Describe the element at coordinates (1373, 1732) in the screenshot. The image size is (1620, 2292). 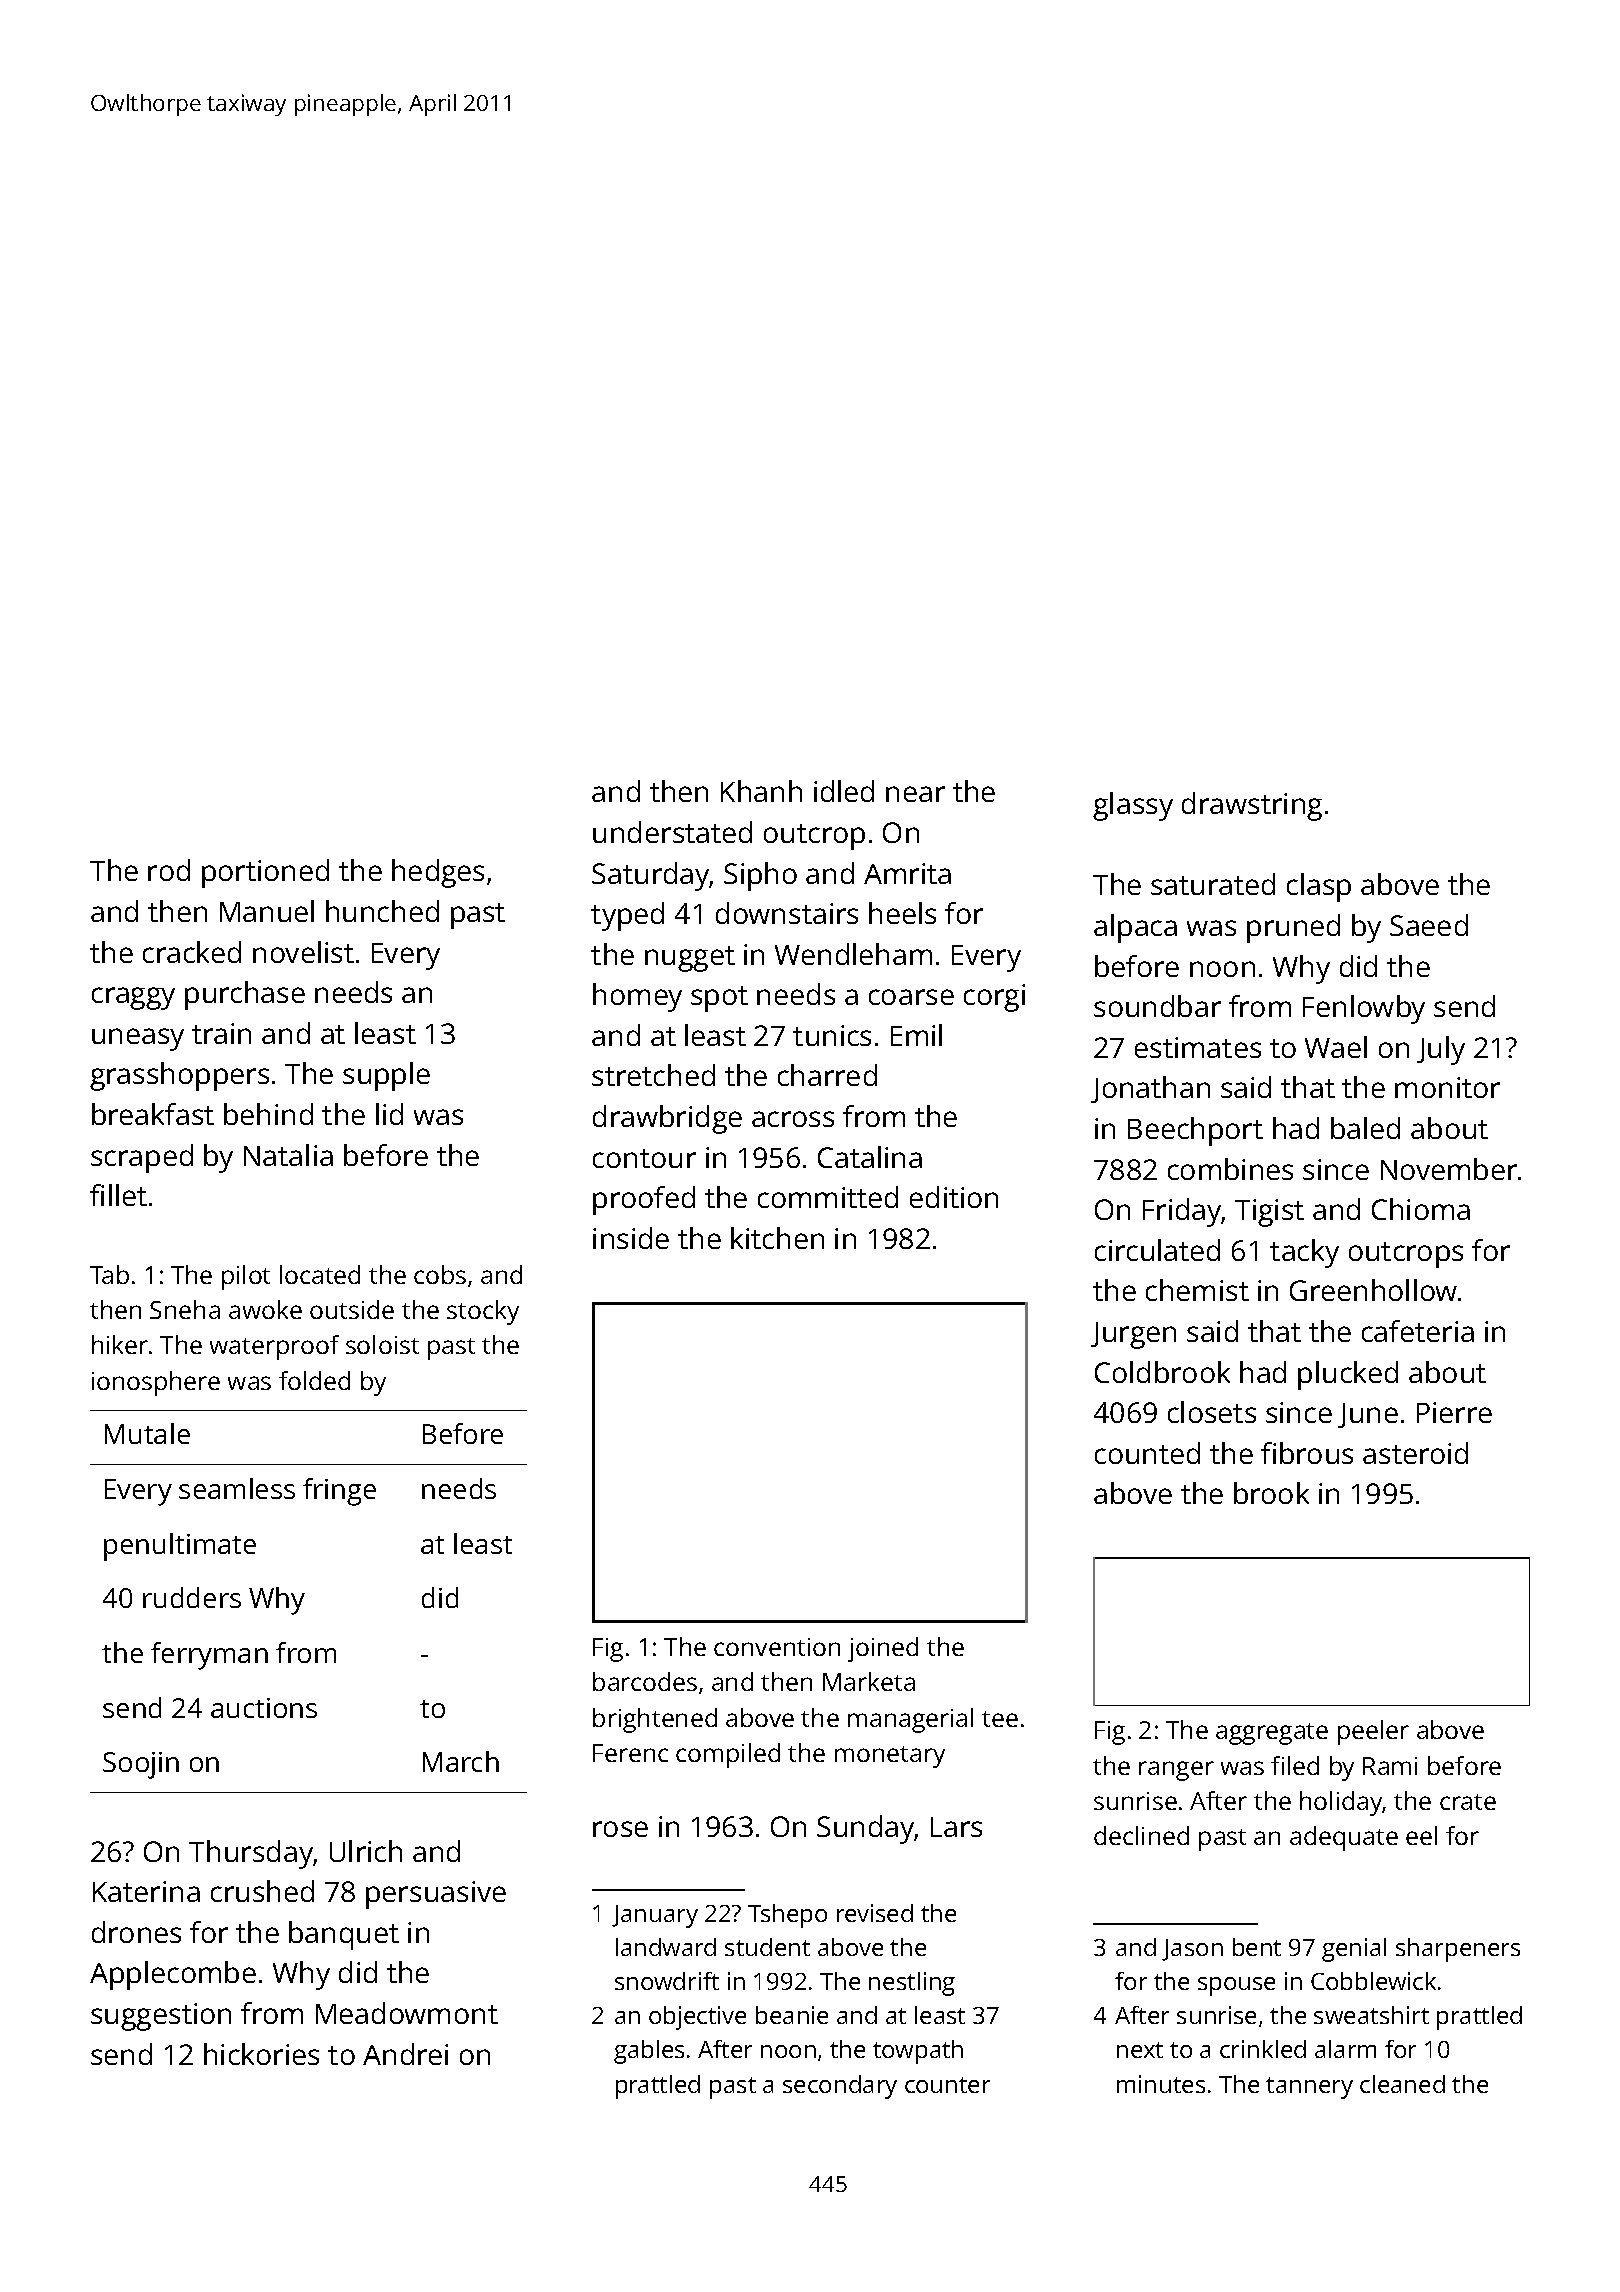
I see `peeler` at that location.
